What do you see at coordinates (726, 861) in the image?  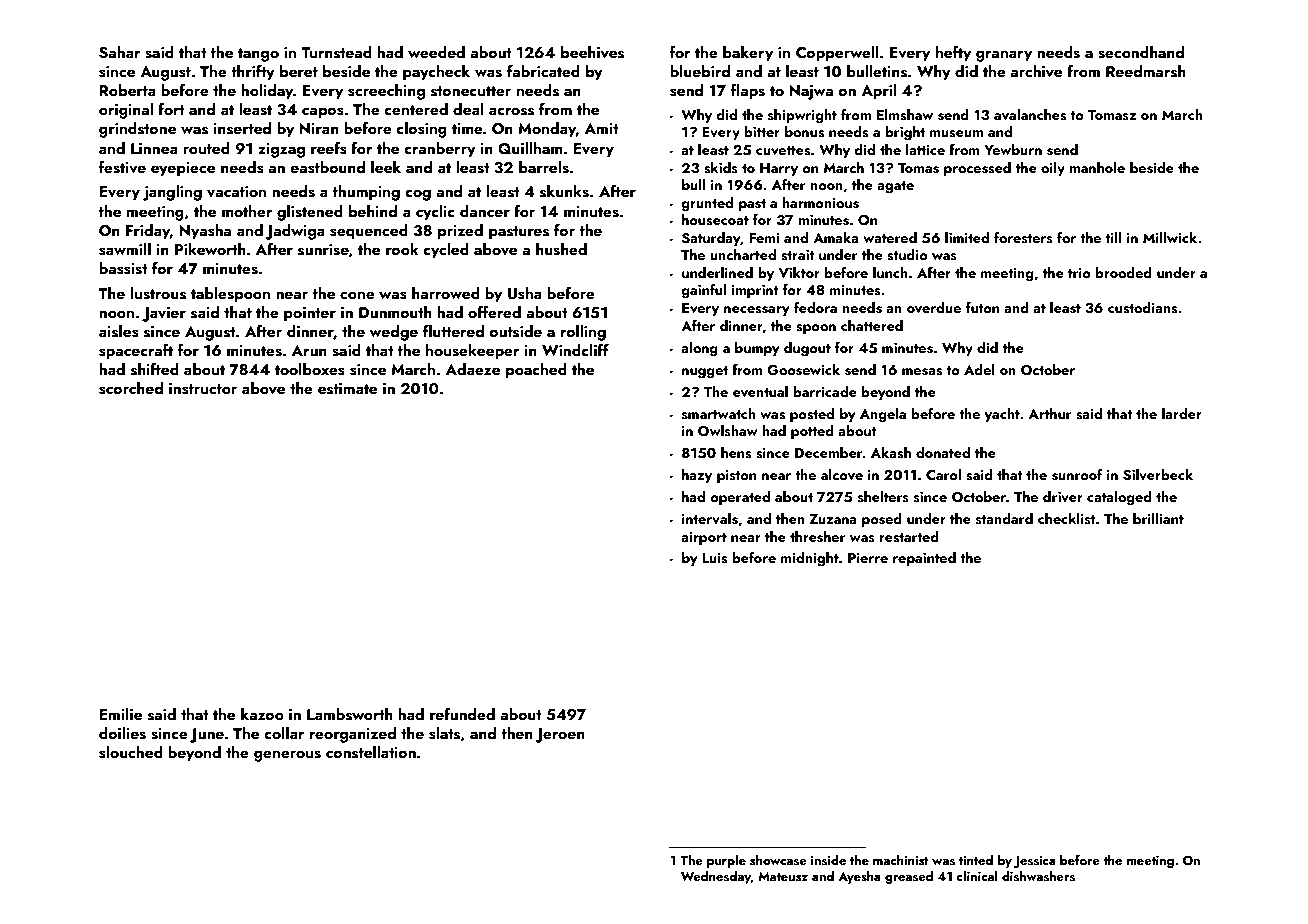 I see `purple` at bounding box center [726, 861].
